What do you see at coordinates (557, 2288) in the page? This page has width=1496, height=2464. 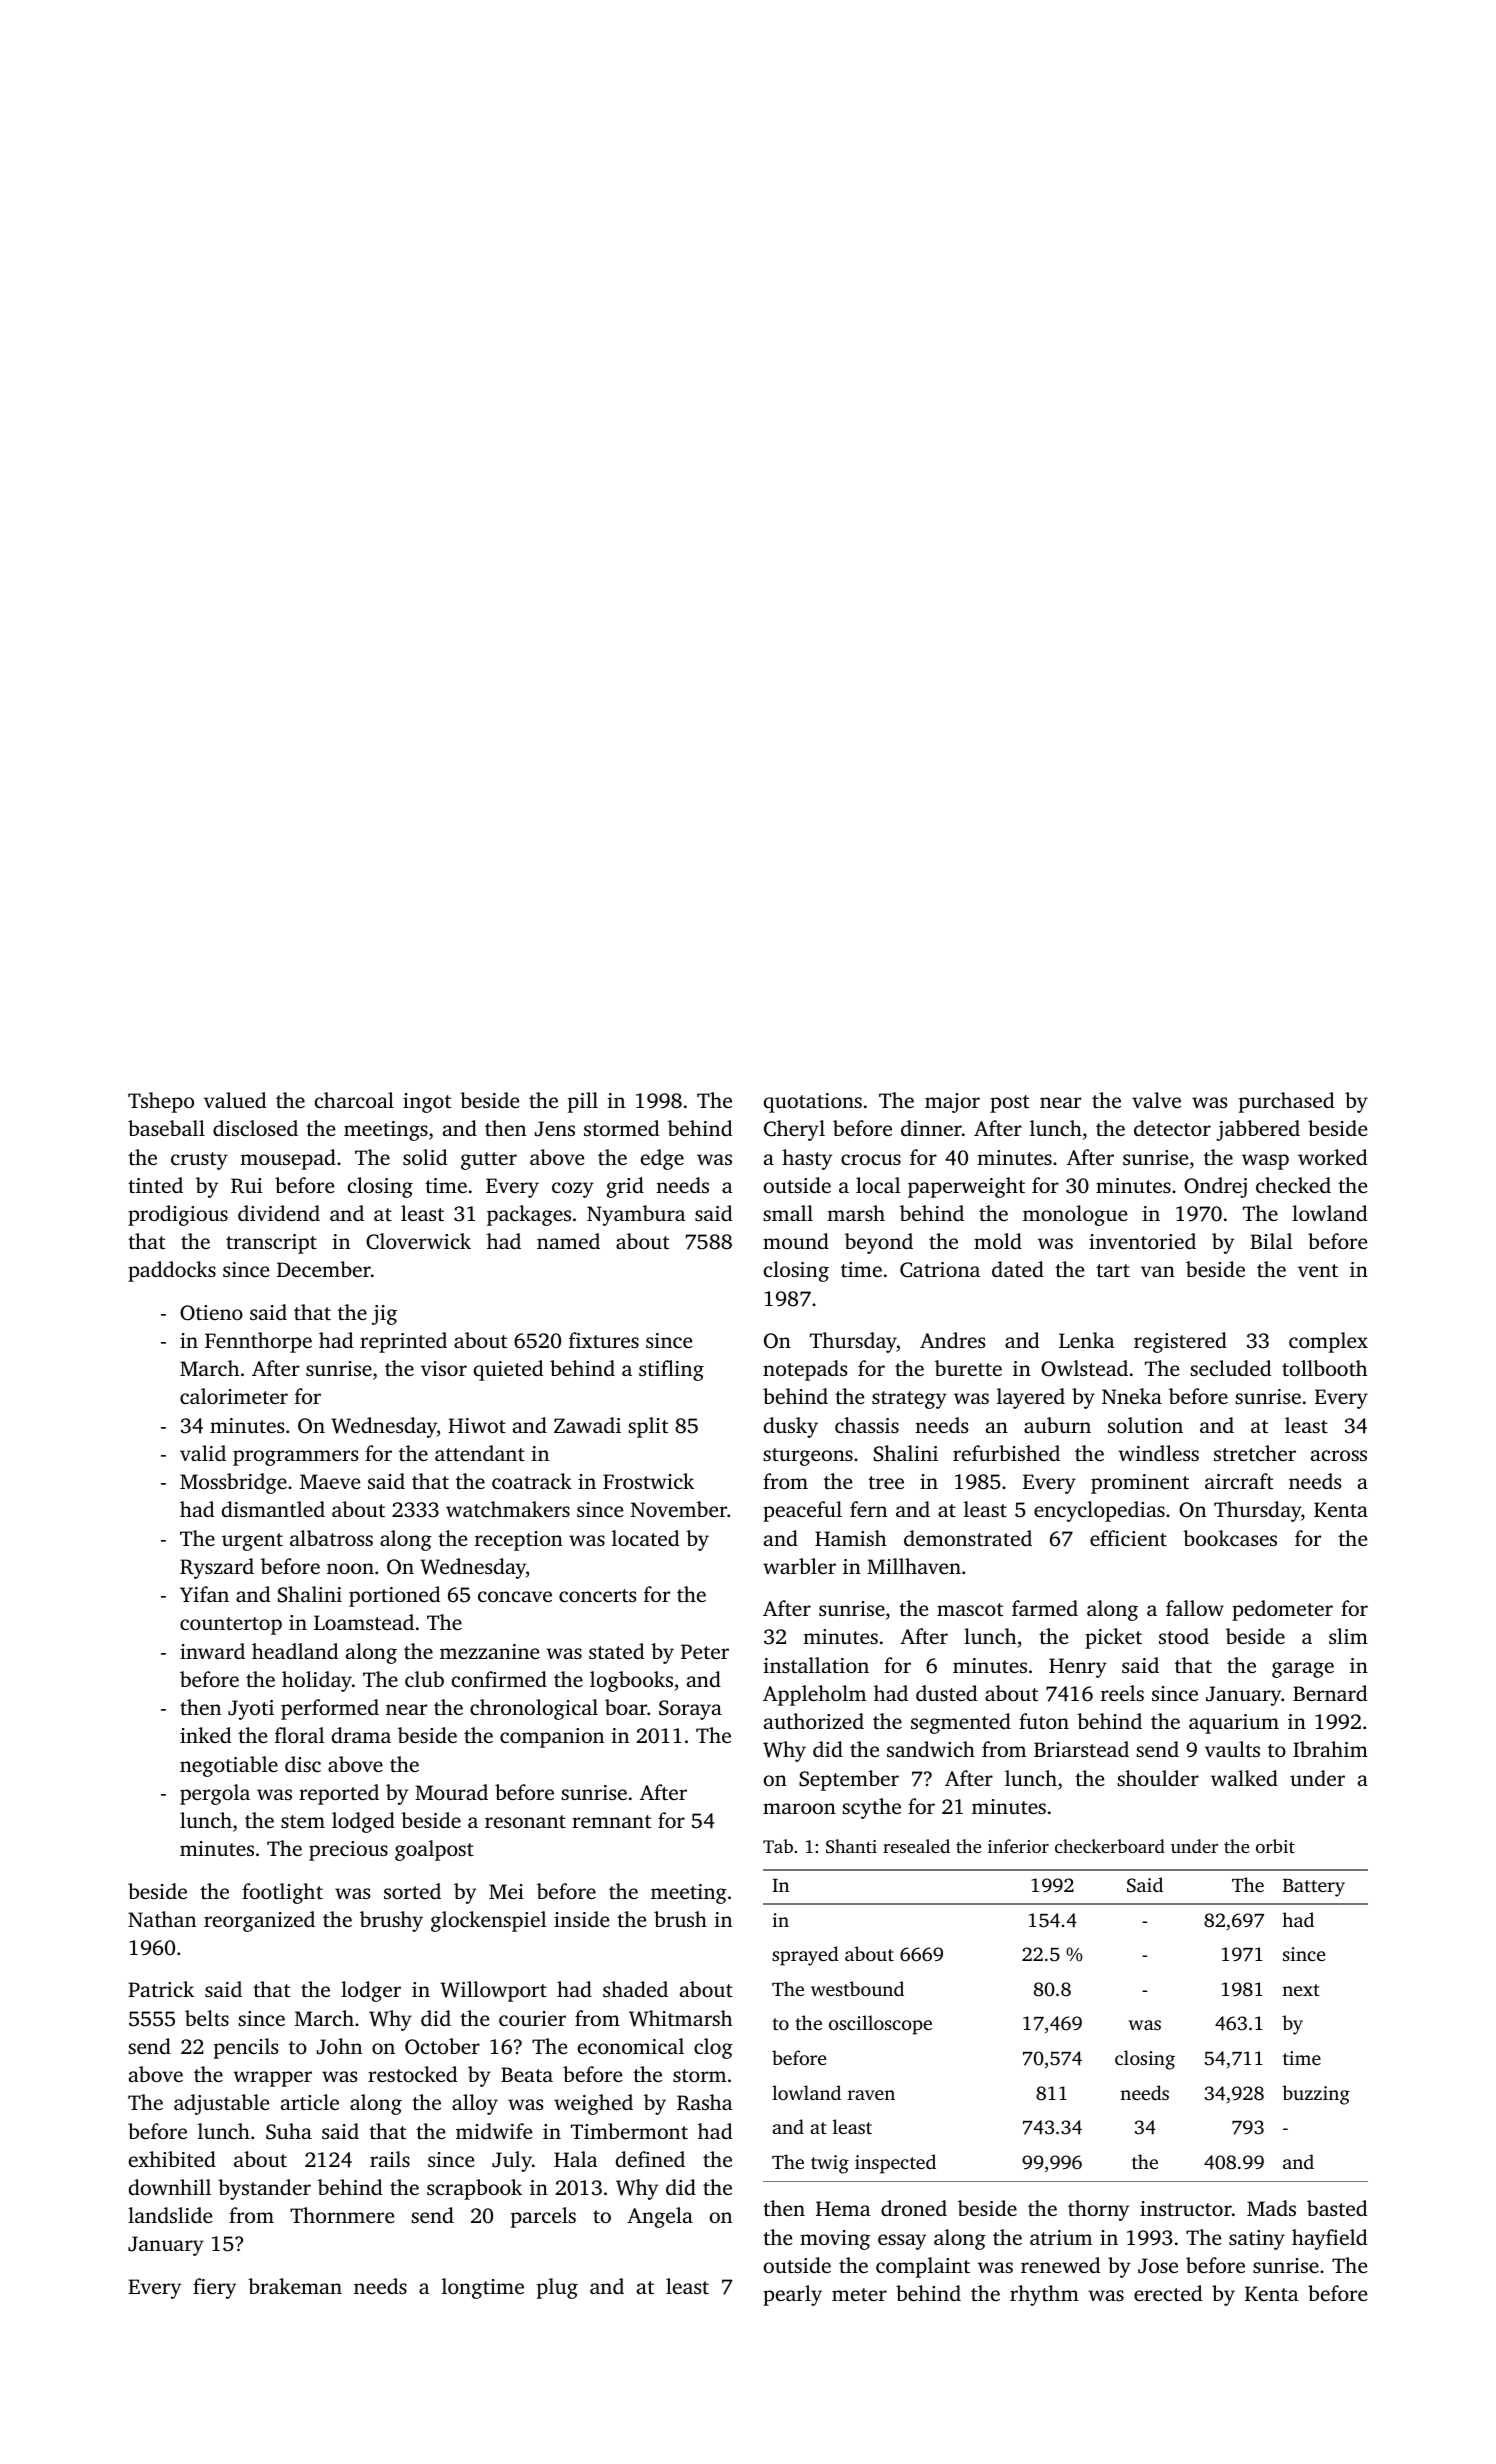 I see `plug` at bounding box center [557, 2288].
